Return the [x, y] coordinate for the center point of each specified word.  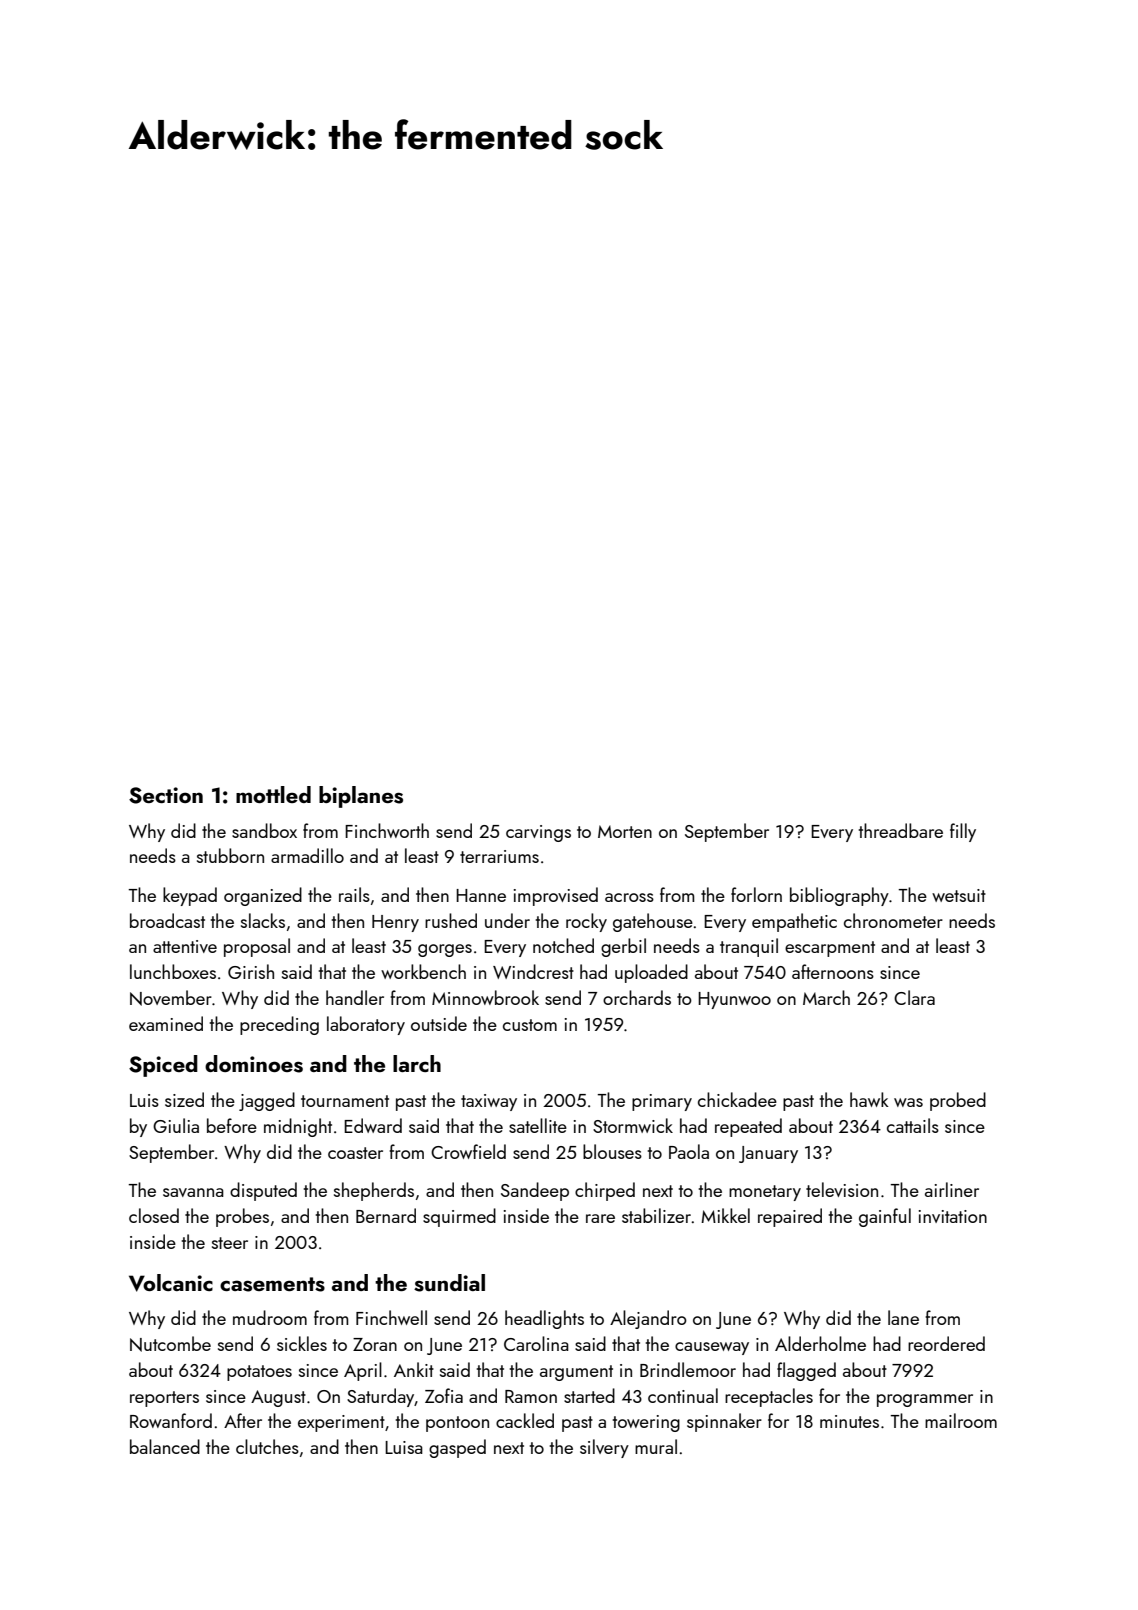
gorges [445, 950]
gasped [457, 1448]
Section [166, 795]
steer [230, 1243]
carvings [538, 833]
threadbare [901, 830]
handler [355, 997]
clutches [267, 1446]
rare [600, 1218]
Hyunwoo [734, 1000]
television [842, 1189]
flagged [806, 1371]
